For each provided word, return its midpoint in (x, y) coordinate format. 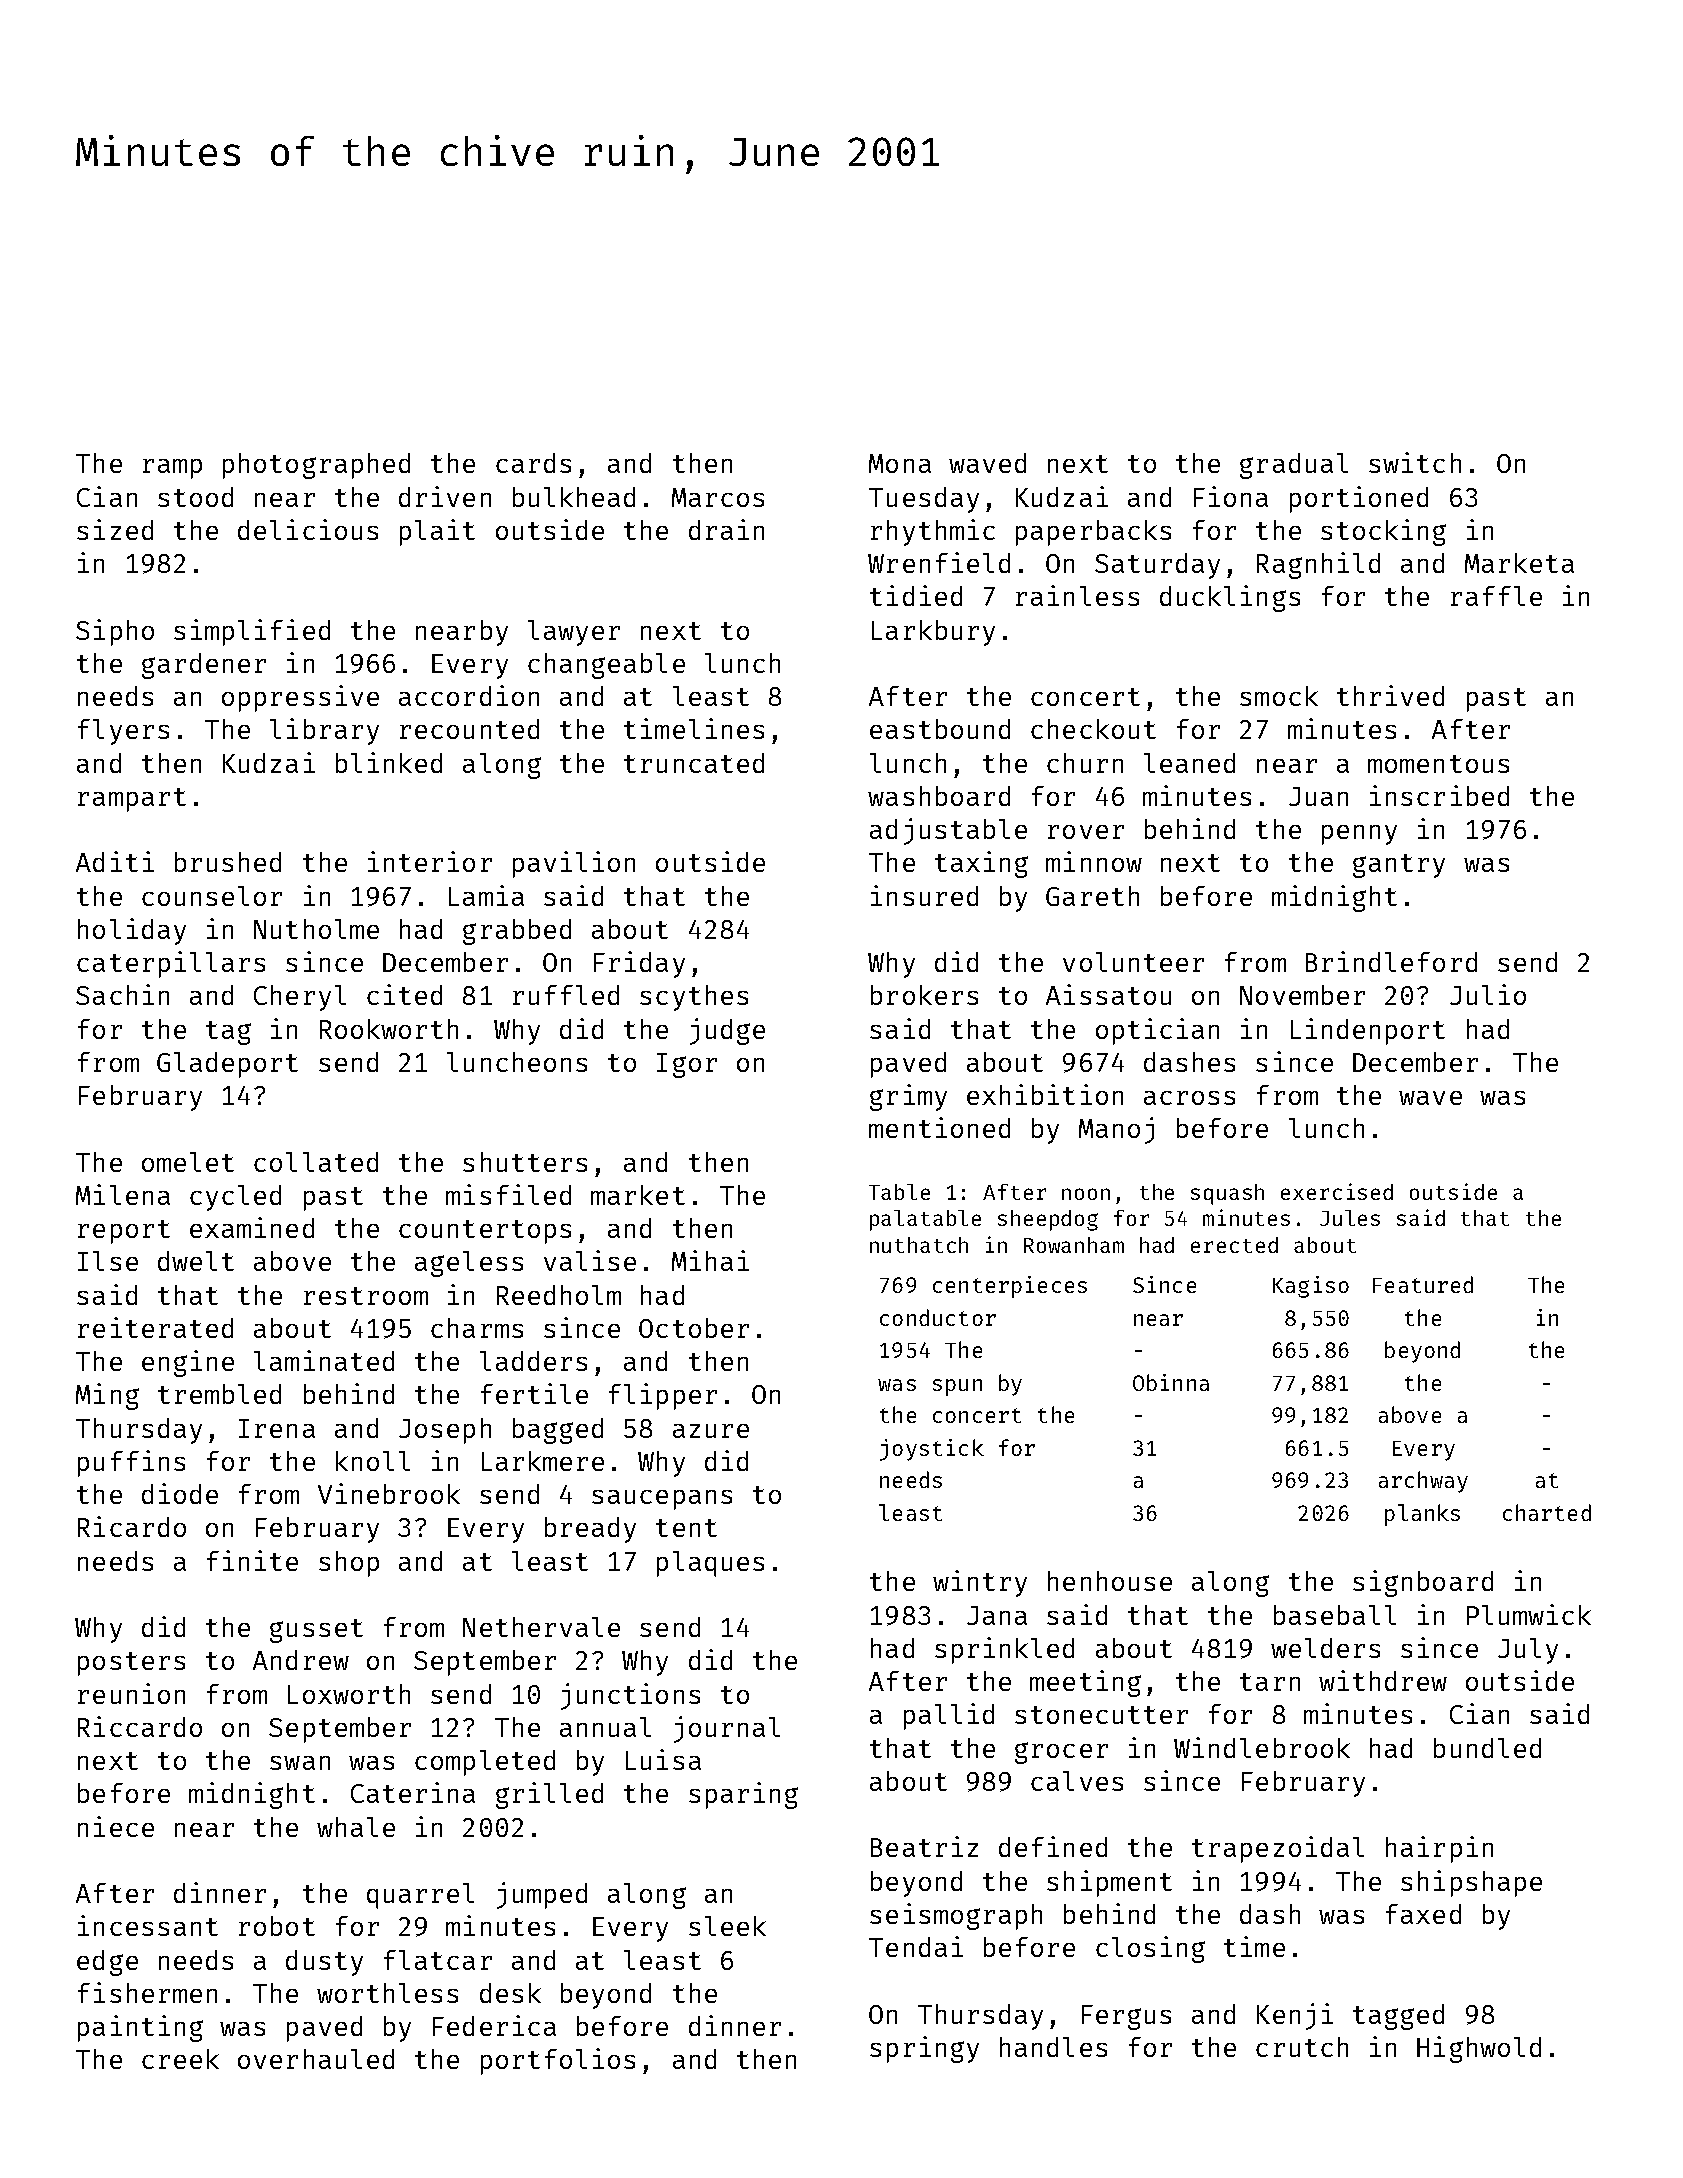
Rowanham (1074, 1245)
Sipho (115, 632)
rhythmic (933, 532)
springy (924, 2049)
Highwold (1479, 2049)
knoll (373, 1461)
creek (180, 2059)
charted (1547, 1512)
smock (1279, 696)
